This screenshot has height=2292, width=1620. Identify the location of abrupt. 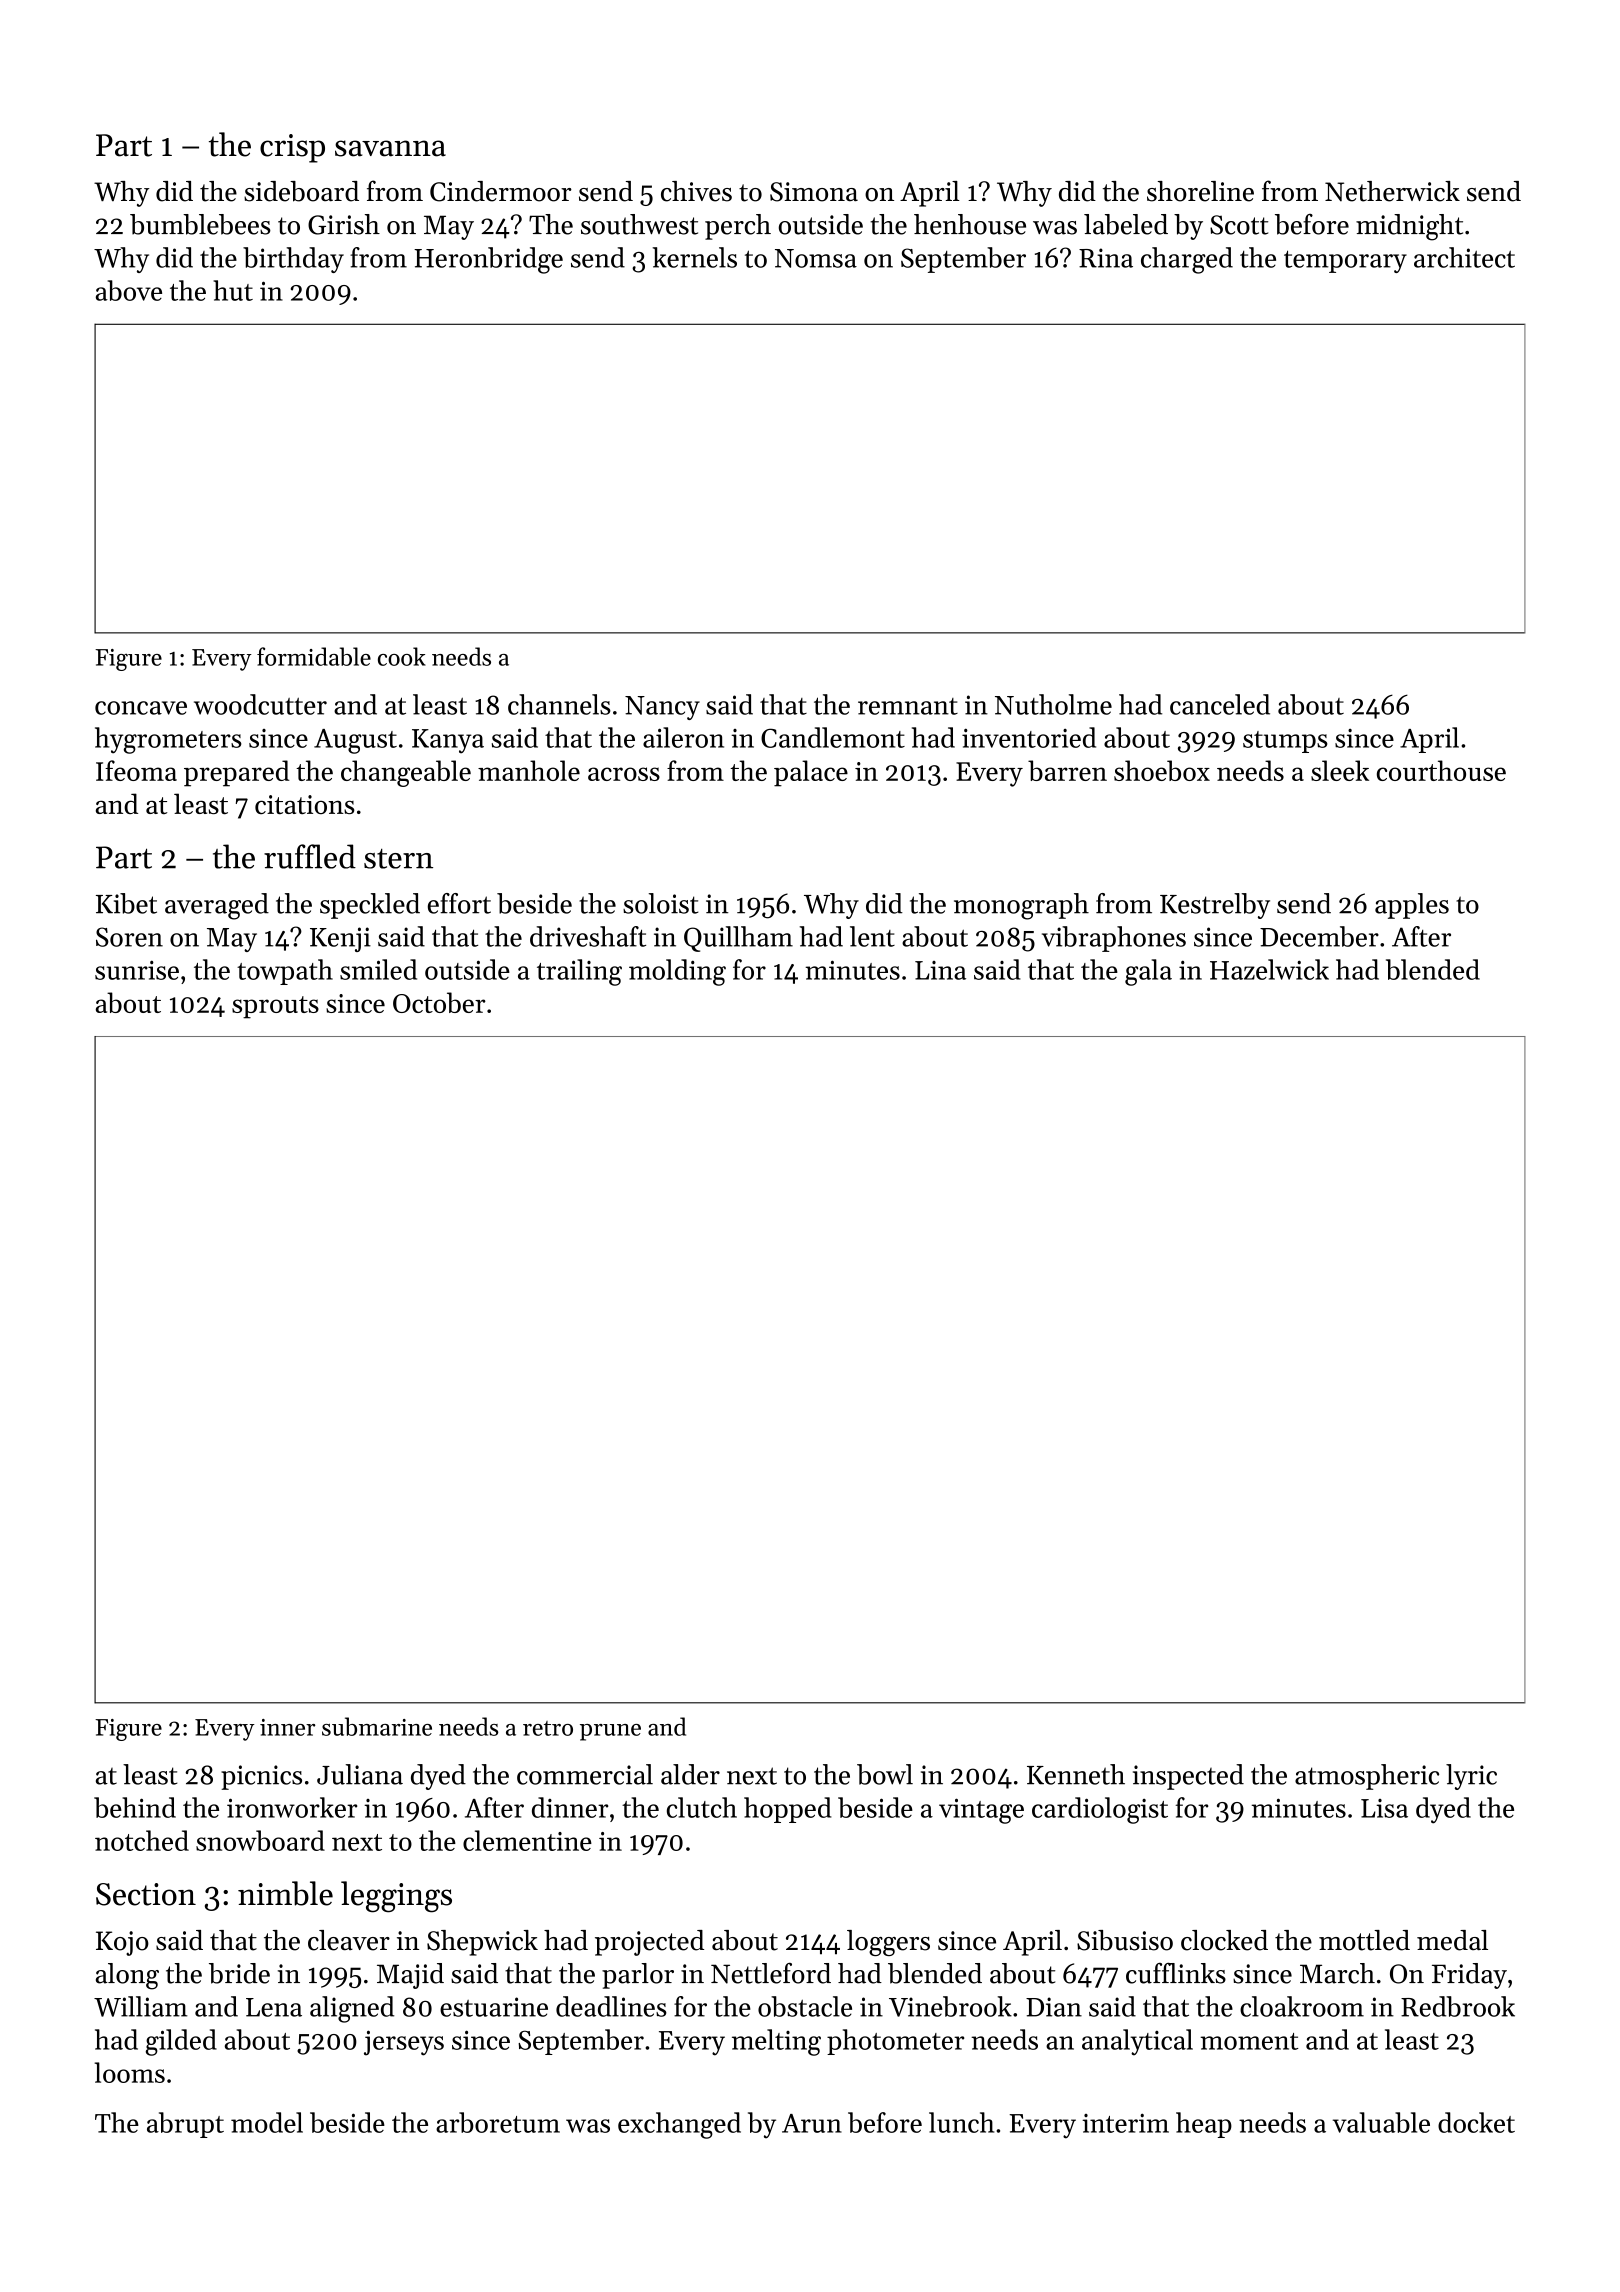
(185, 2125).
